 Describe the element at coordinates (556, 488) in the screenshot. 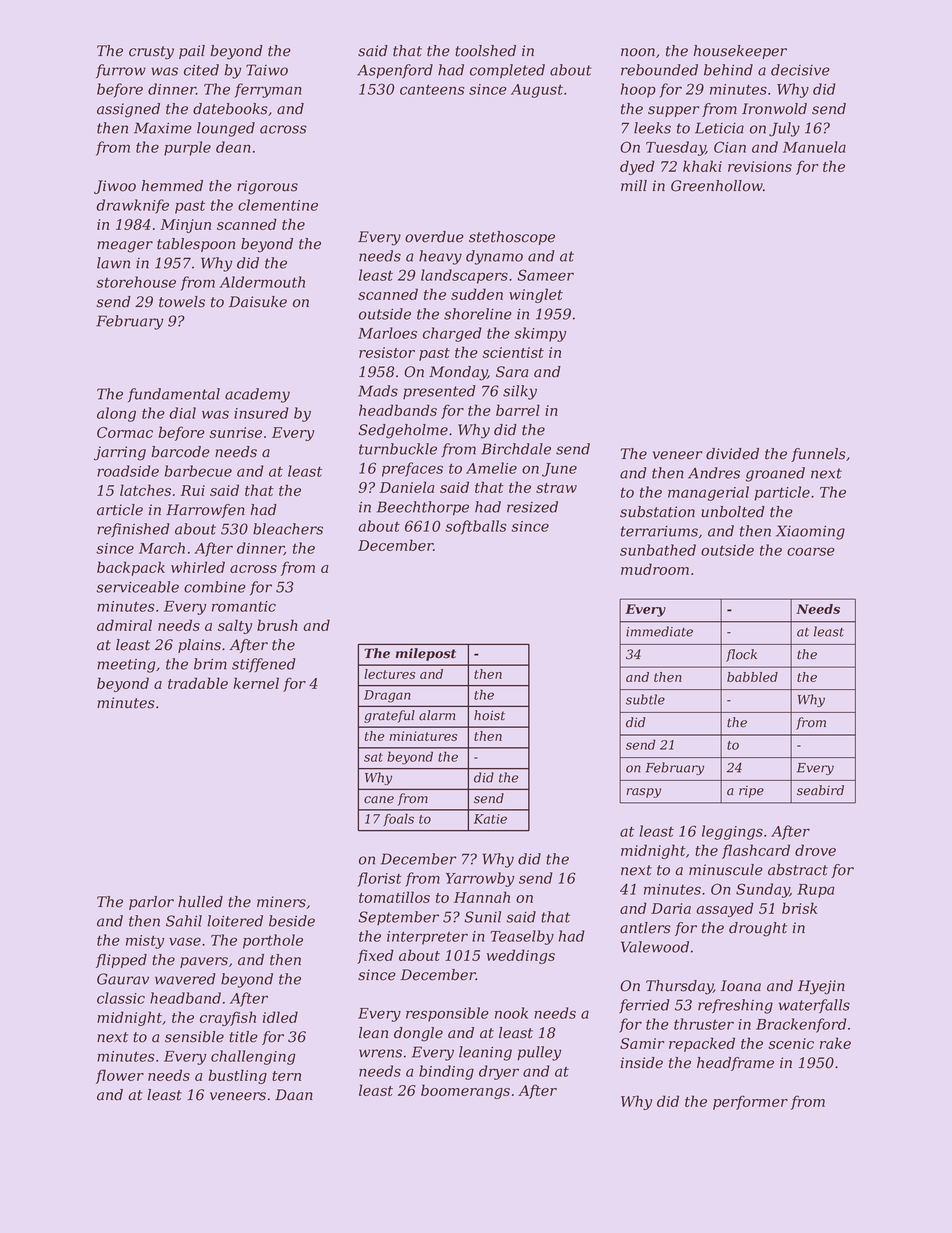

I see `straw` at that location.
